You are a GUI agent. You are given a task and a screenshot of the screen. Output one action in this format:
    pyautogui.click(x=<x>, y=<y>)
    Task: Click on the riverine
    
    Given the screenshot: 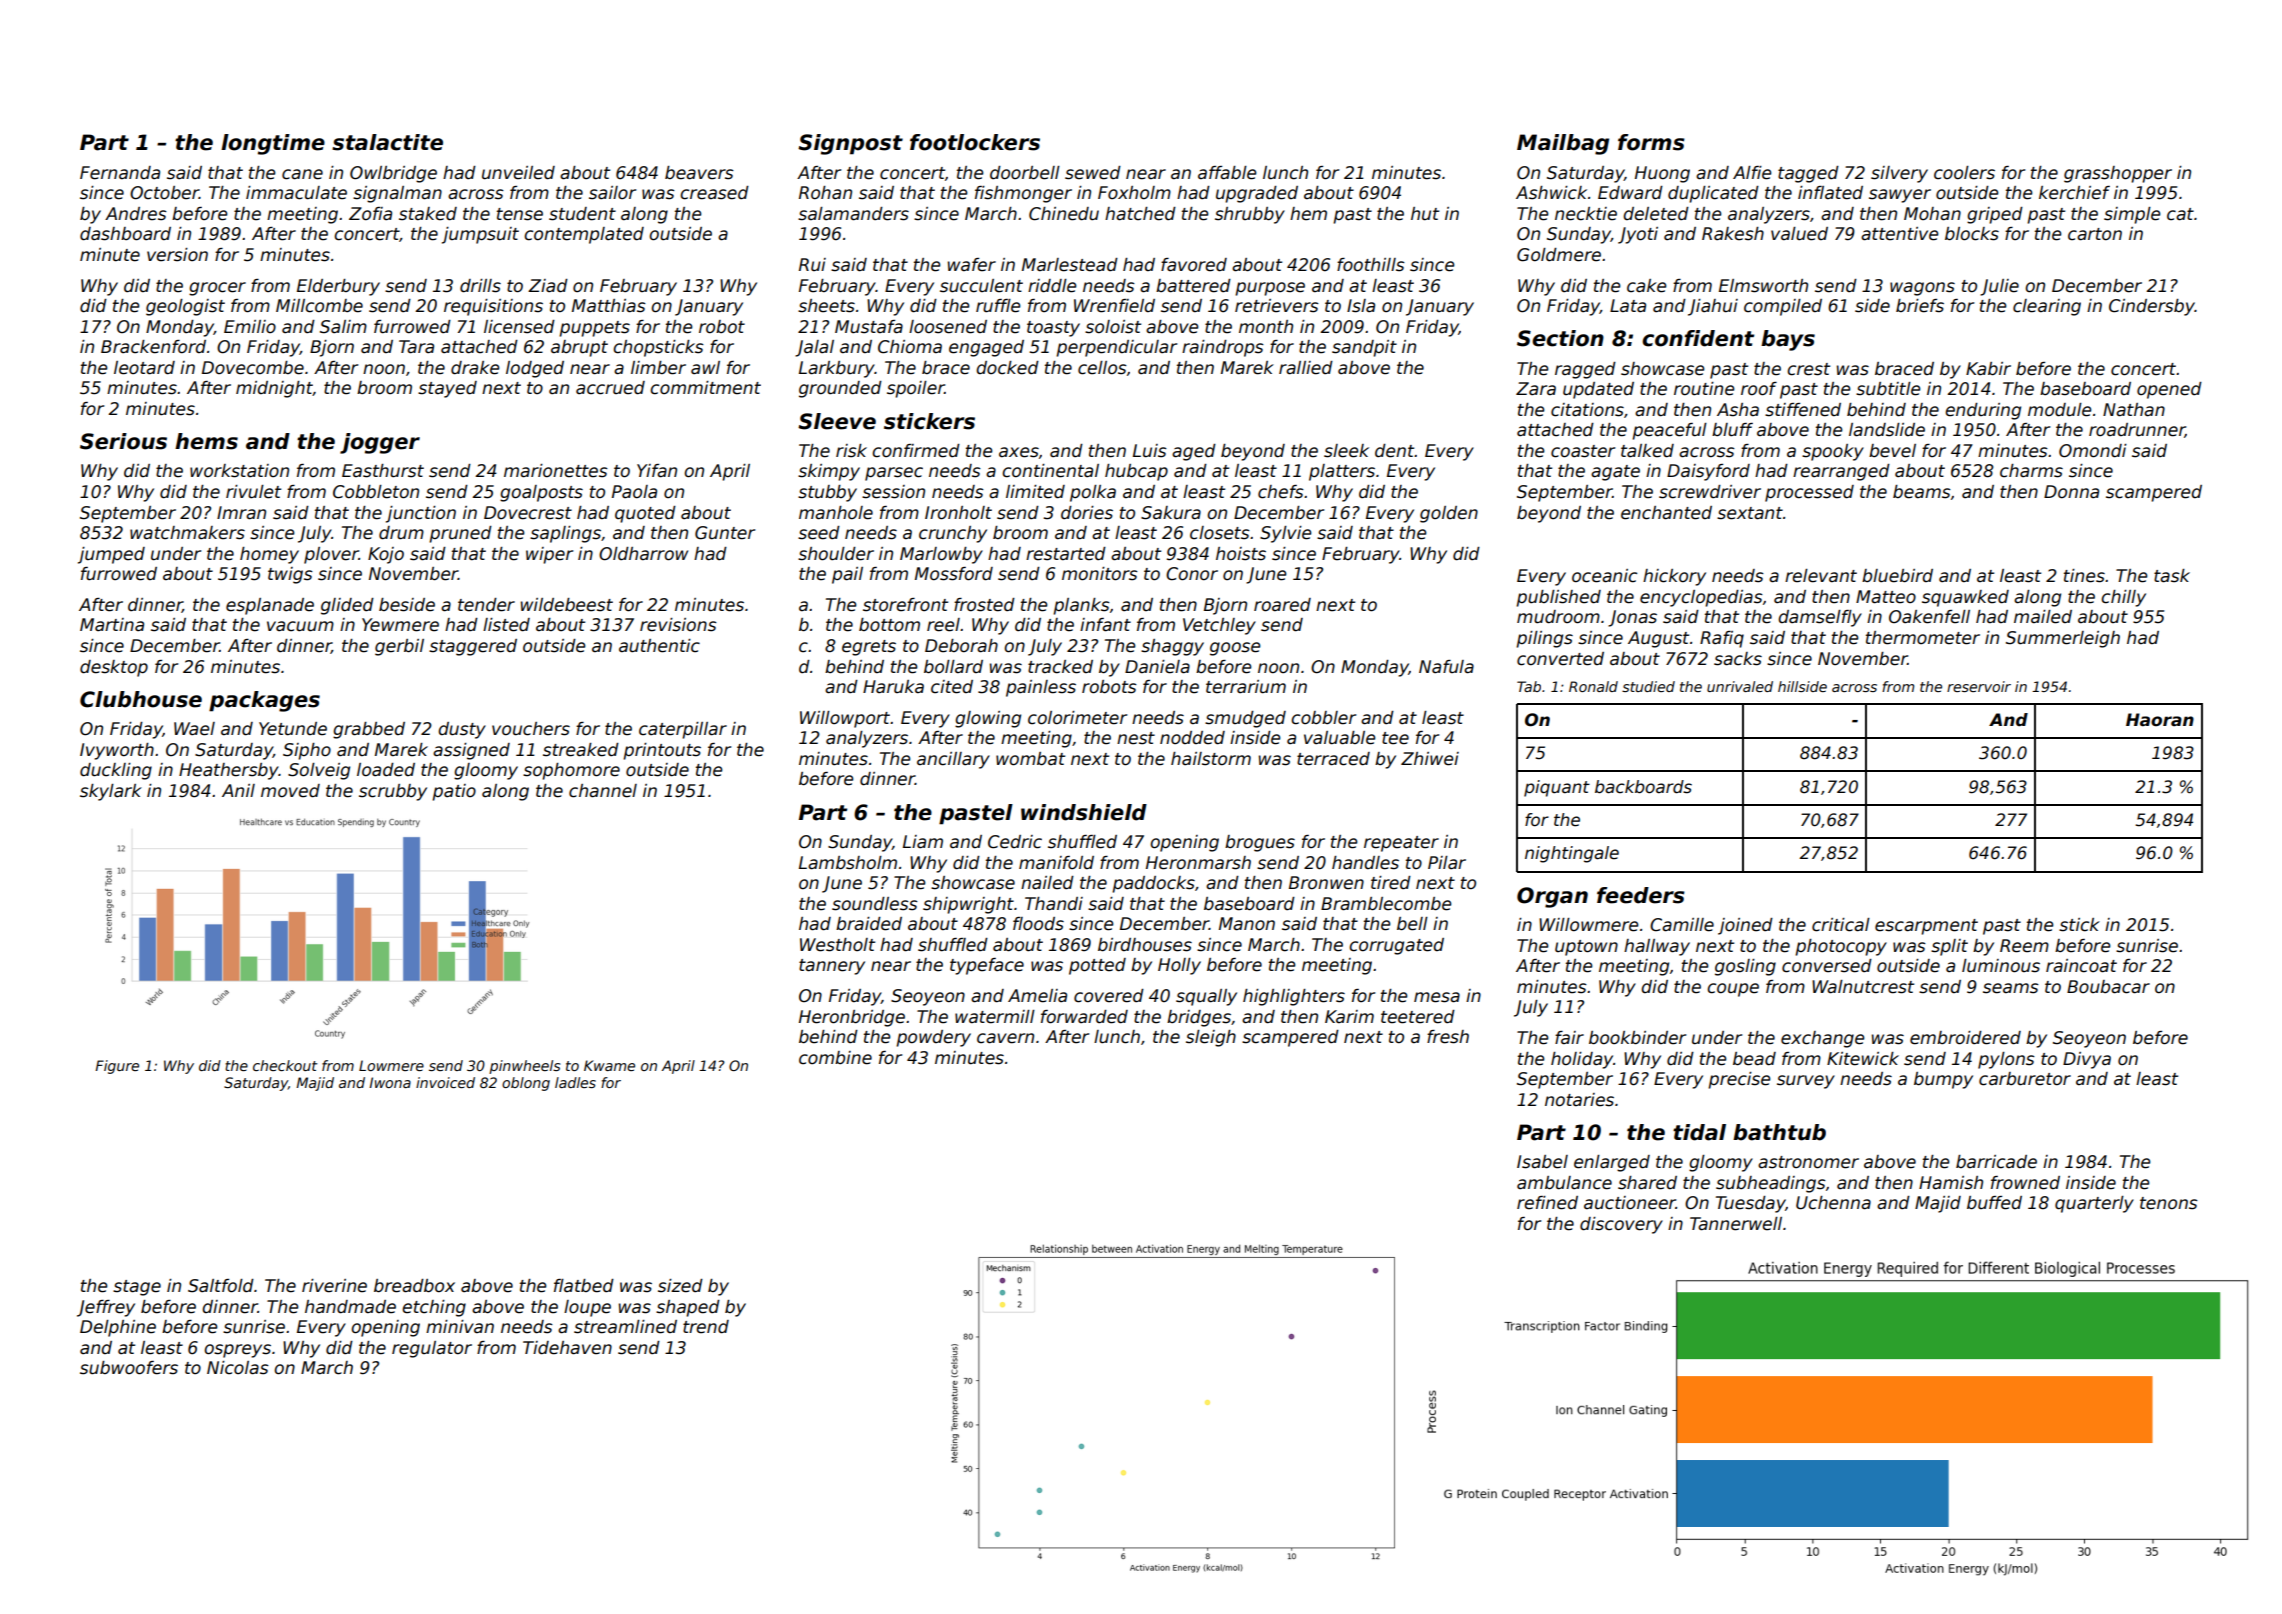 What is the action you would take?
    pyautogui.click(x=334, y=1286)
